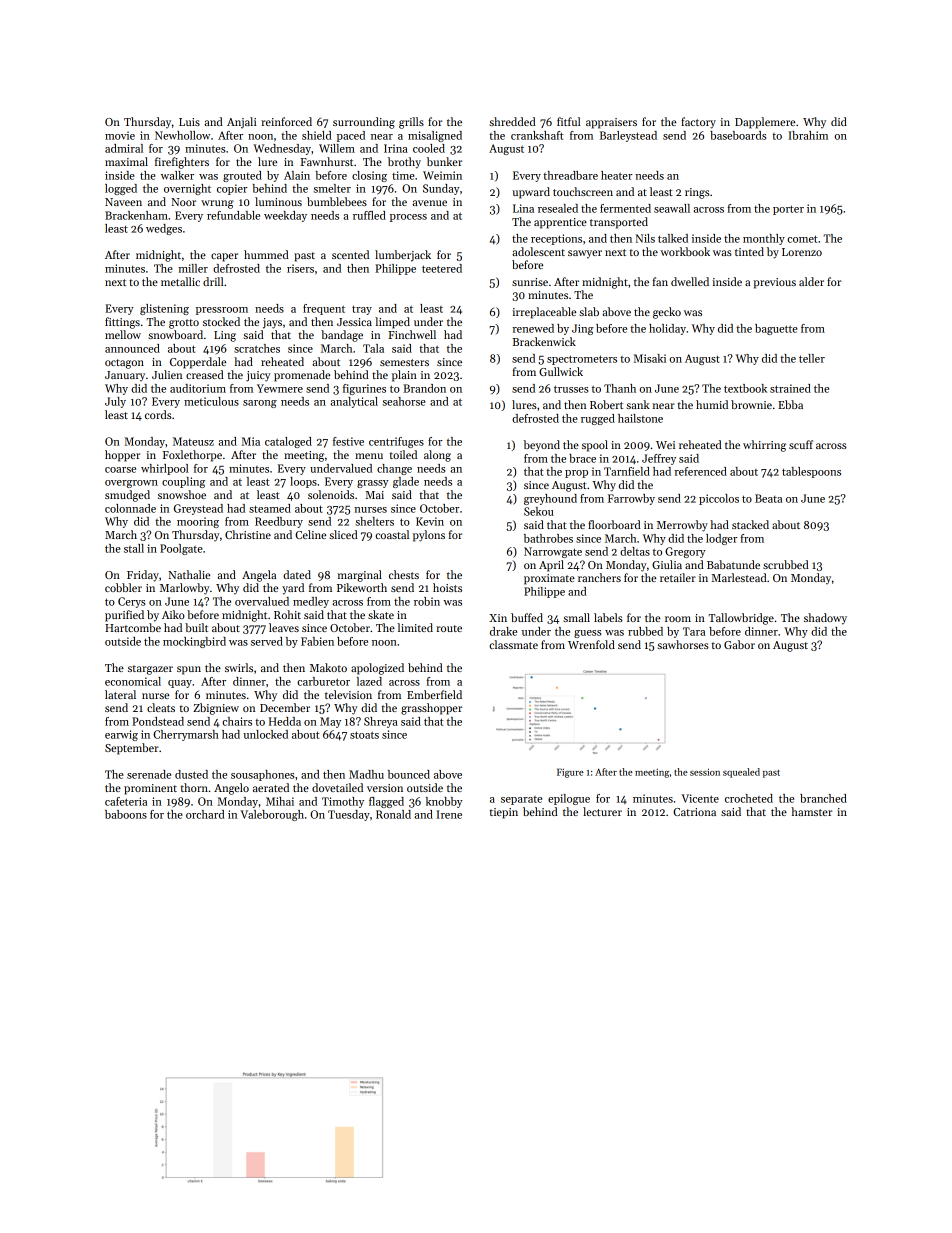  Describe the element at coordinates (765, 123) in the screenshot. I see `Dapplemere` at that location.
